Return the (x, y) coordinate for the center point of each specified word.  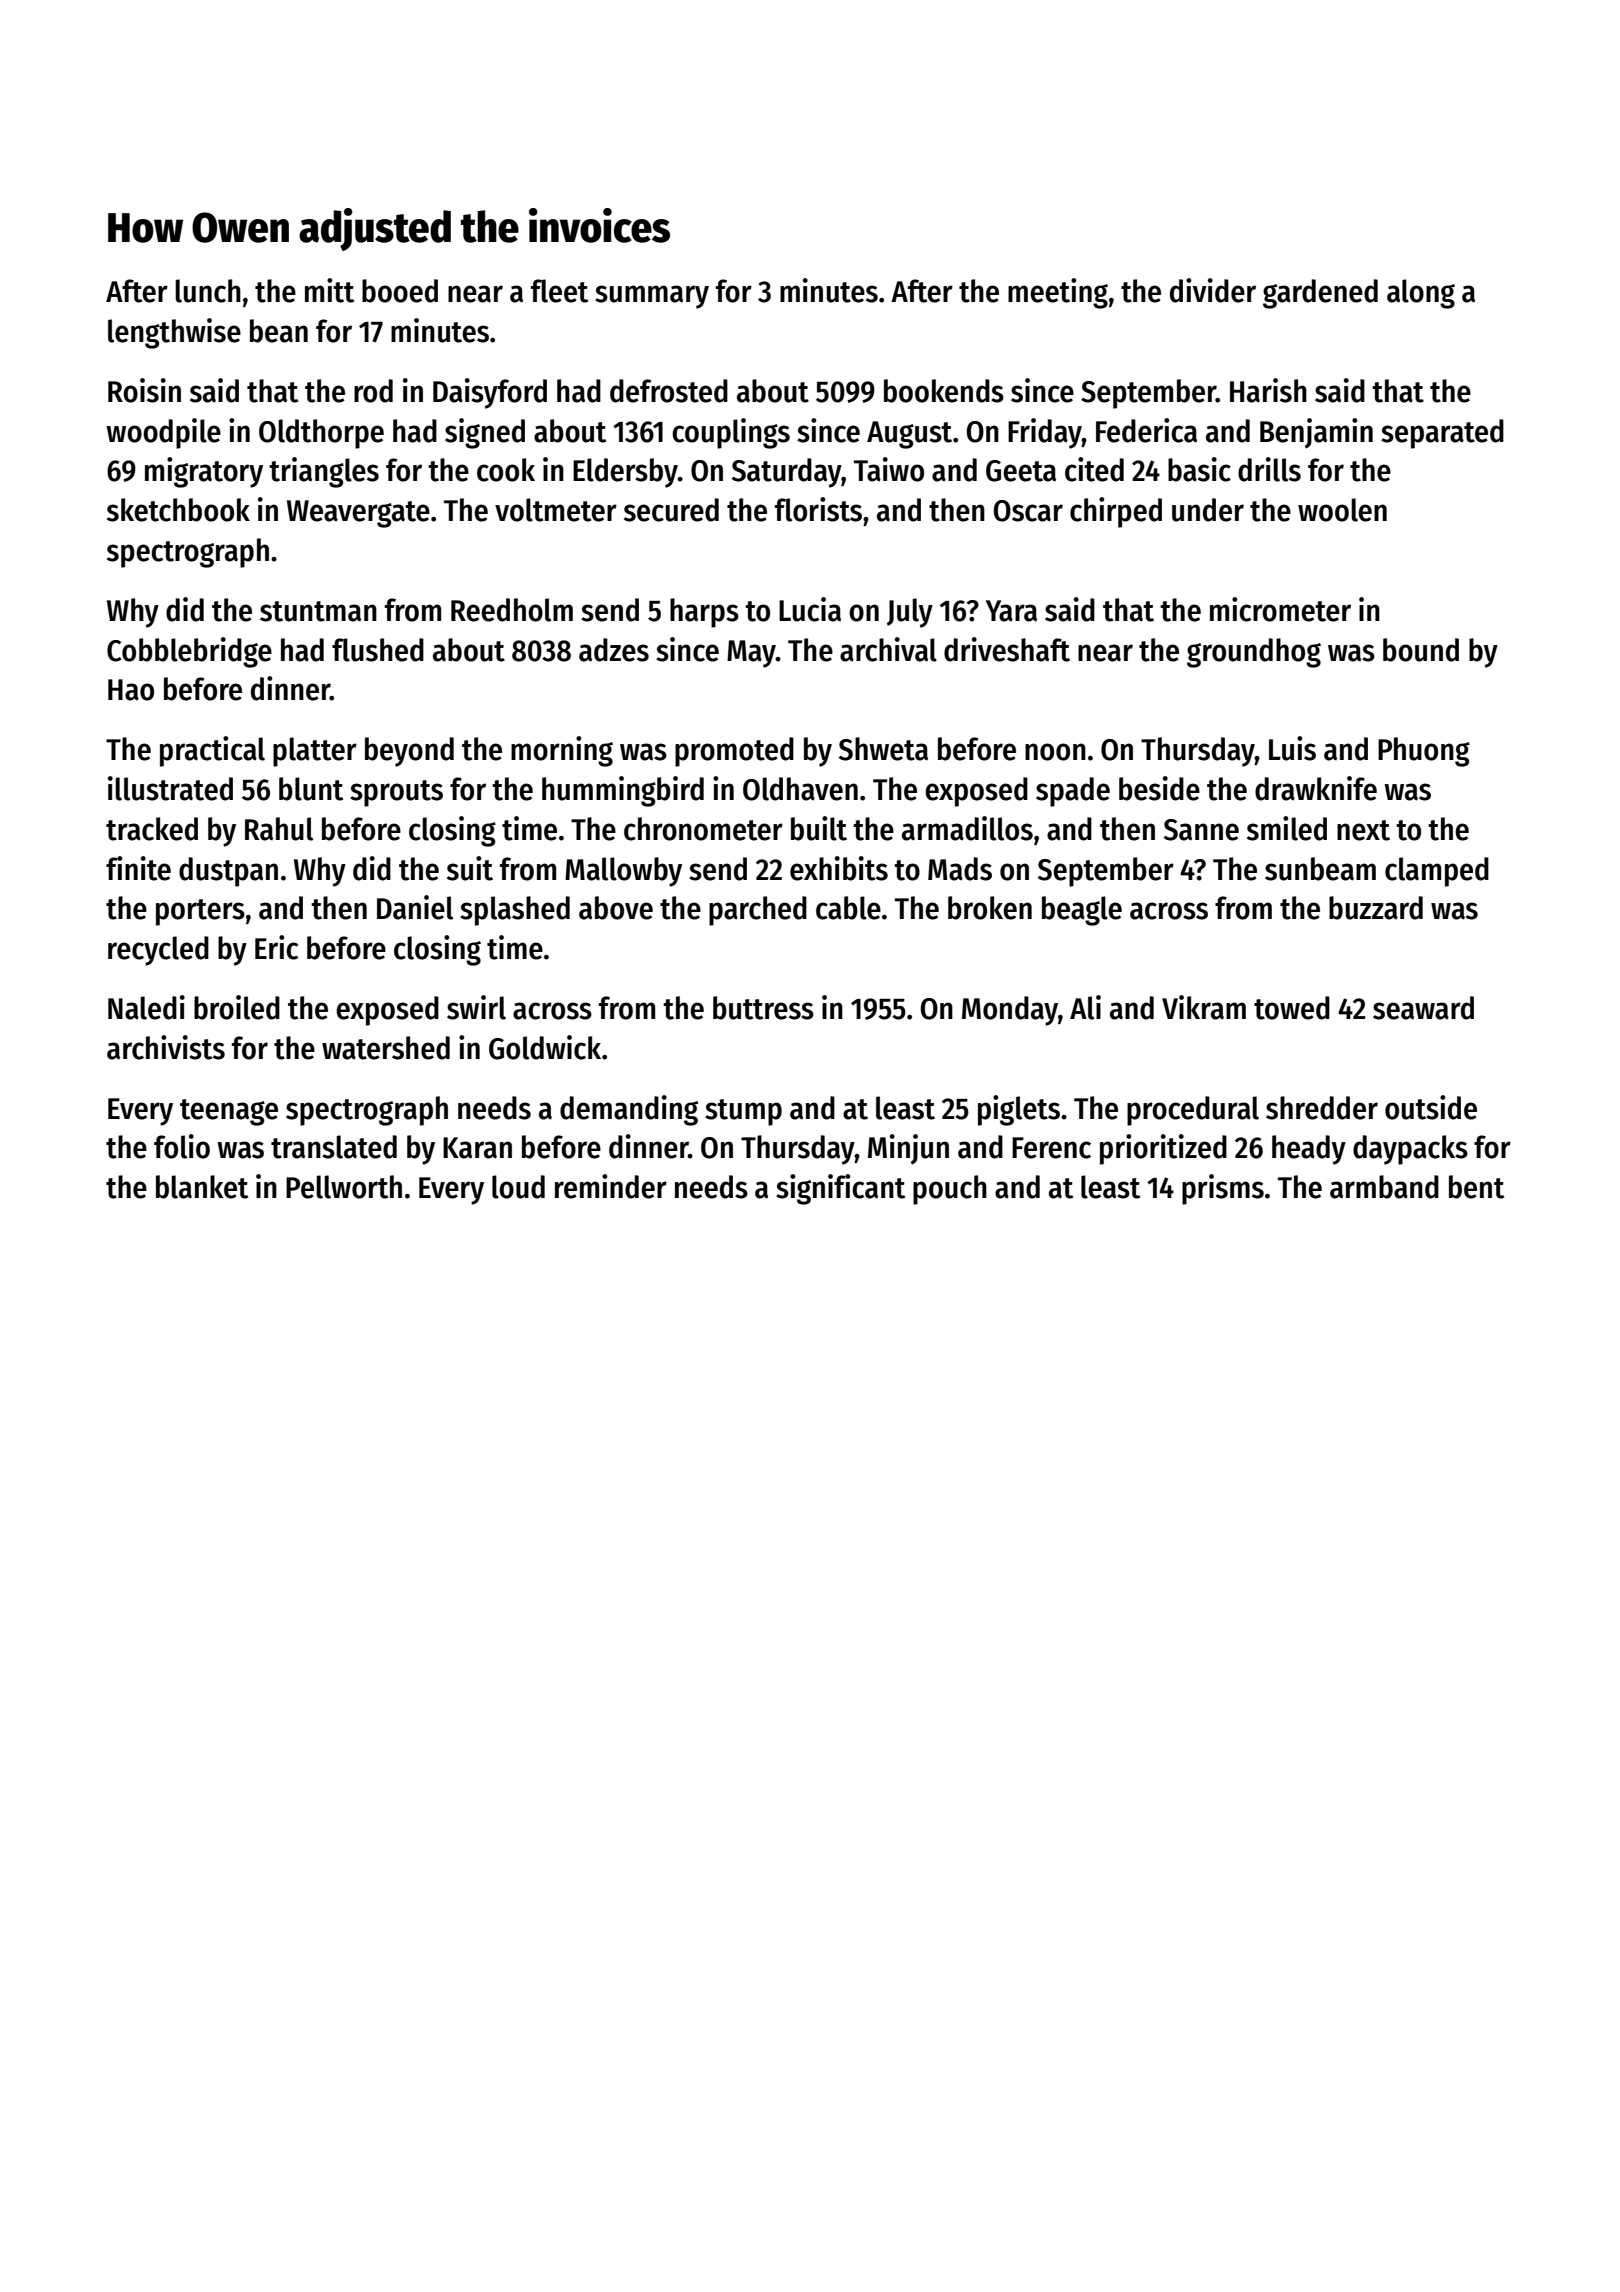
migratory (204, 472)
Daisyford (490, 393)
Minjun (908, 1149)
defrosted (669, 391)
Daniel (415, 907)
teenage (229, 1112)
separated (1442, 434)
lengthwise (174, 333)
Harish (1268, 390)
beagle (1082, 911)
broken (990, 908)
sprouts (396, 793)
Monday (1010, 1011)
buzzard (1376, 908)
